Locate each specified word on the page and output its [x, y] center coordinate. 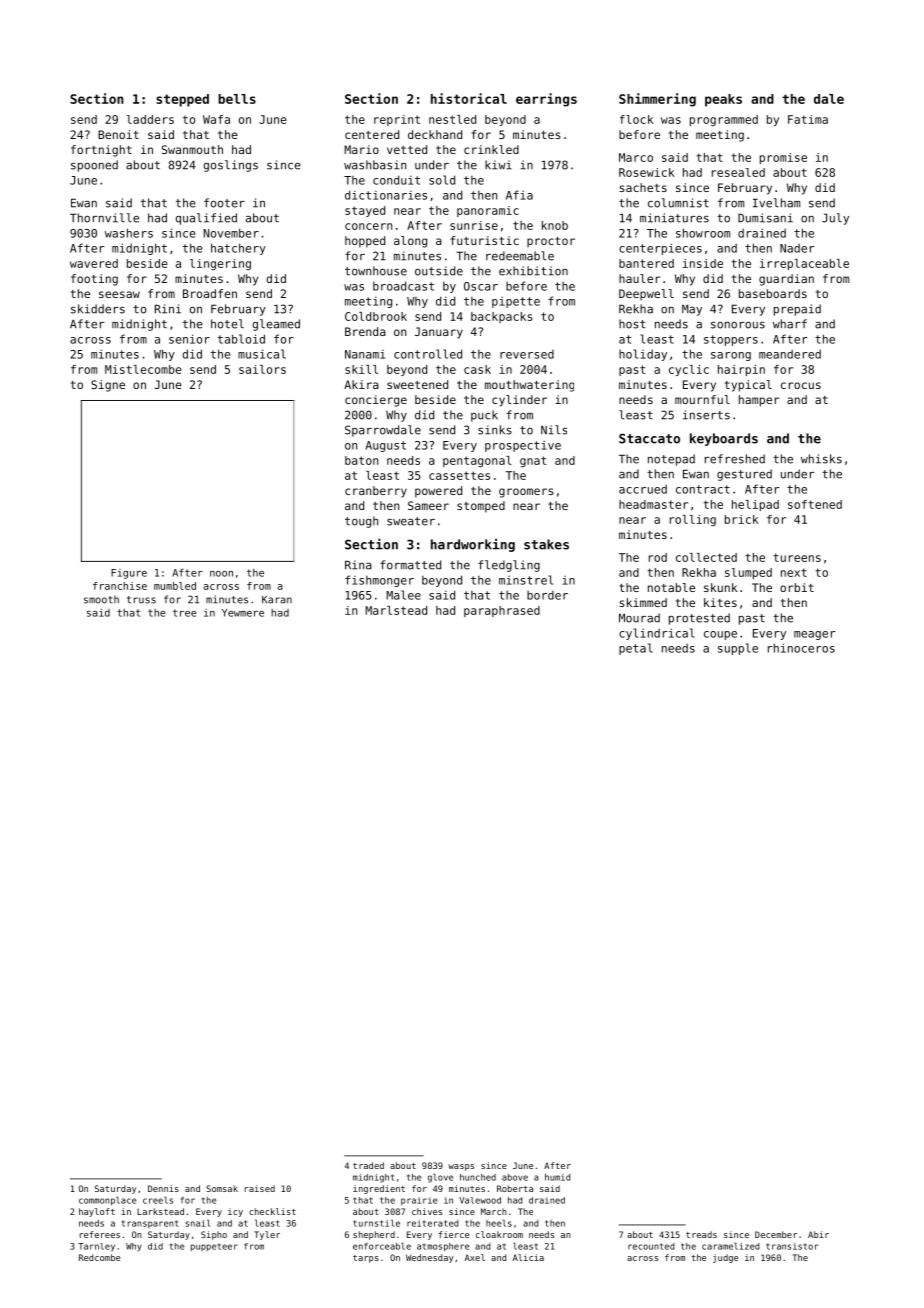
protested [699, 619]
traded [368, 1165]
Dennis [163, 1188]
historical [469, 98]
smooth [101, 599]
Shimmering [657, 100]
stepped [182, 100]
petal [636, 649]
